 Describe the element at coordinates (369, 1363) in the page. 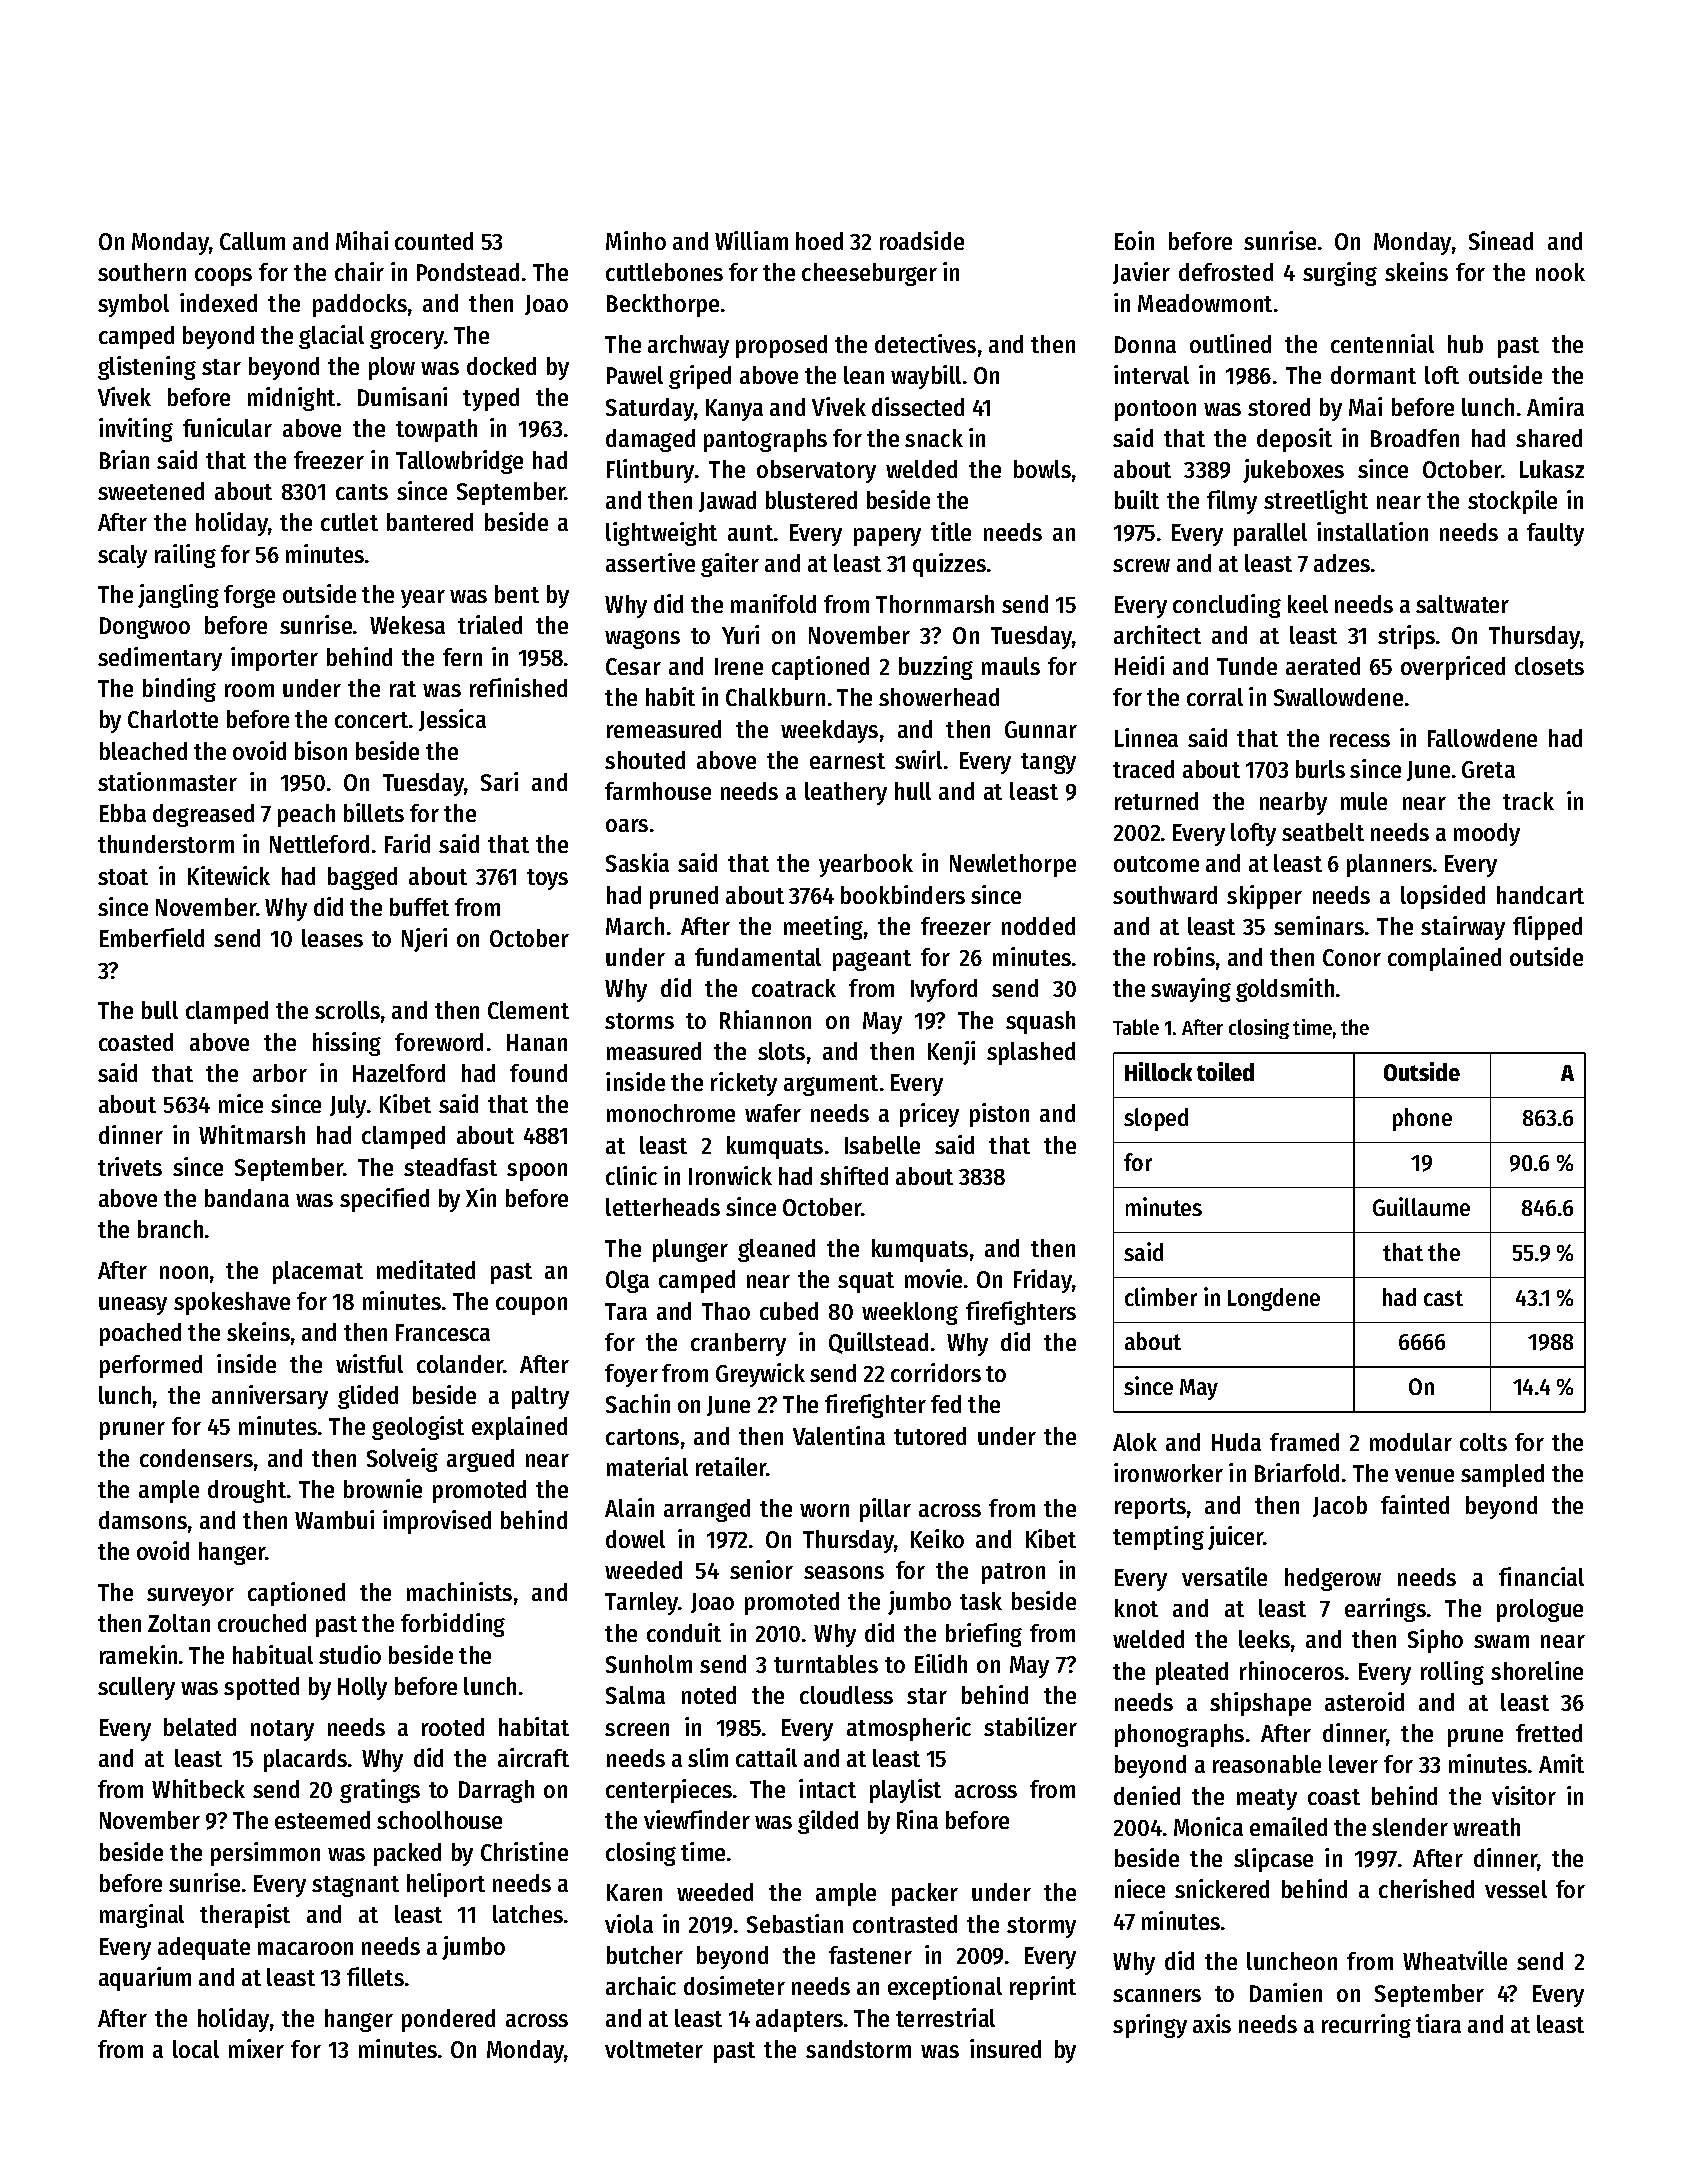

I see `wistful` at that location.
